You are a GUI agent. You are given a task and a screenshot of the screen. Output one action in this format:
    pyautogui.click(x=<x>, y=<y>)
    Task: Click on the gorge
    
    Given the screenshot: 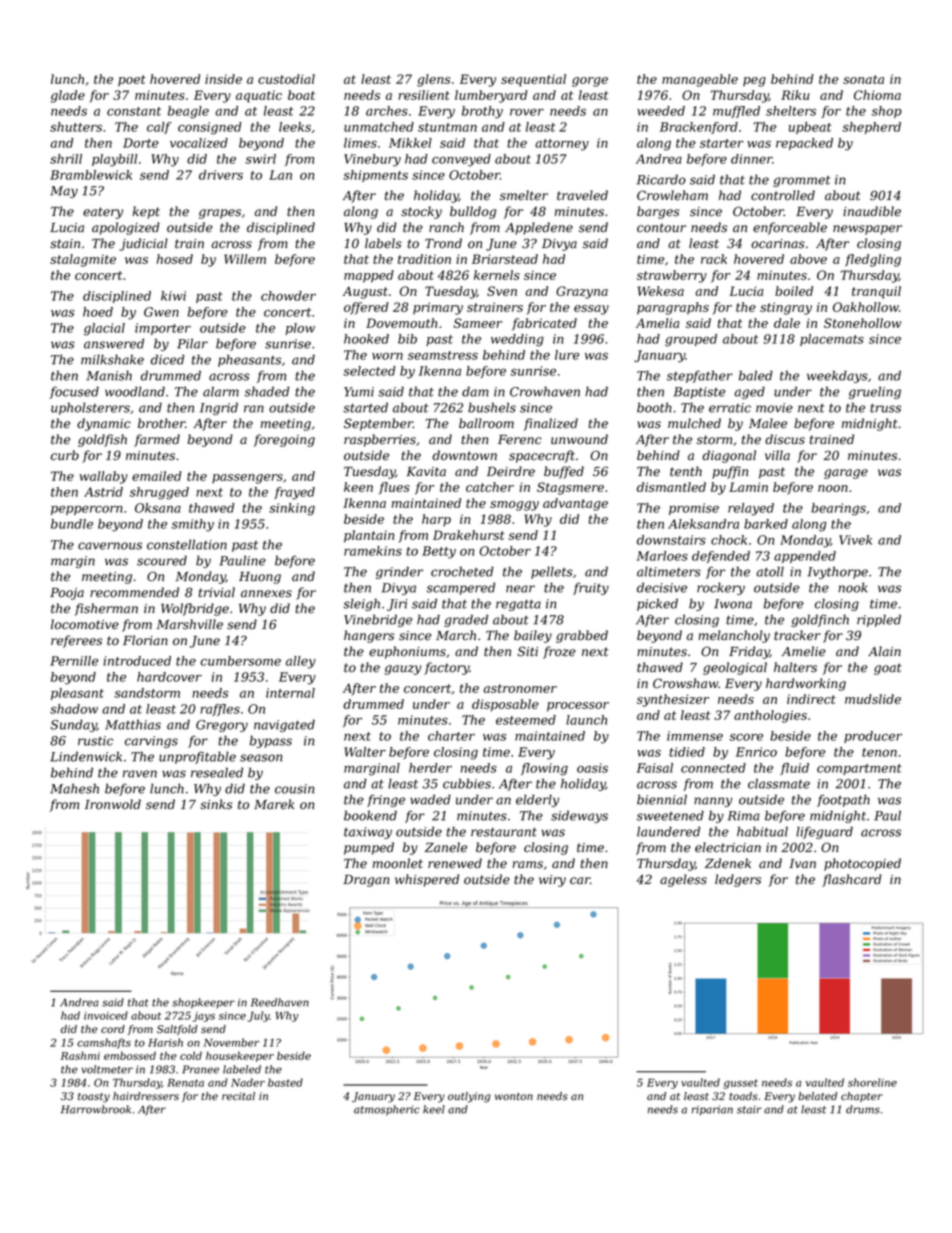 What is the action you would take?
    pyautogui.click(x=590, y=82)
